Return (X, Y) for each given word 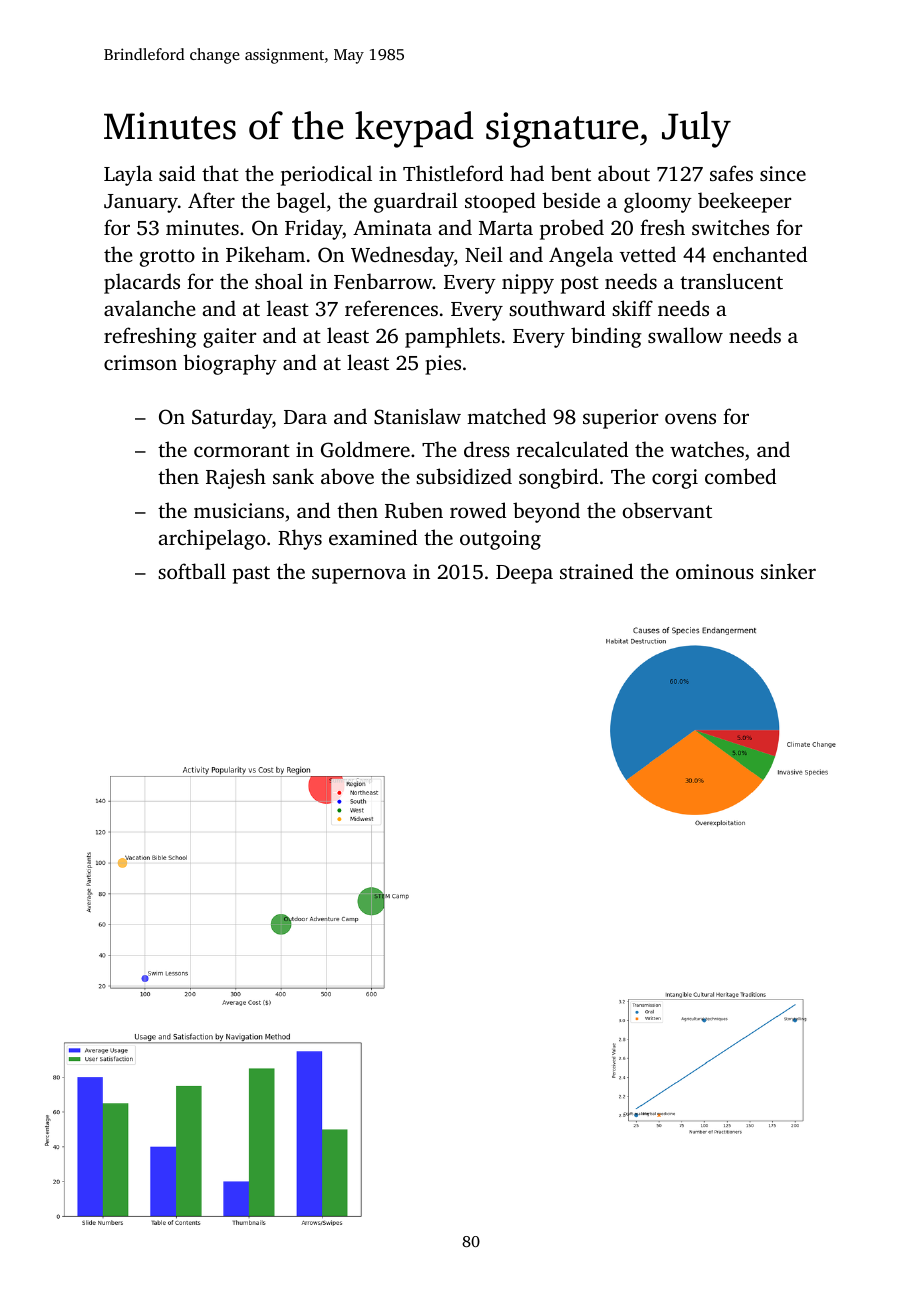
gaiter (229, 338)
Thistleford (453, 173)
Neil (484, 254)
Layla (128, 175)
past (251, 575)
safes (731, 173)
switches (730, 227)
